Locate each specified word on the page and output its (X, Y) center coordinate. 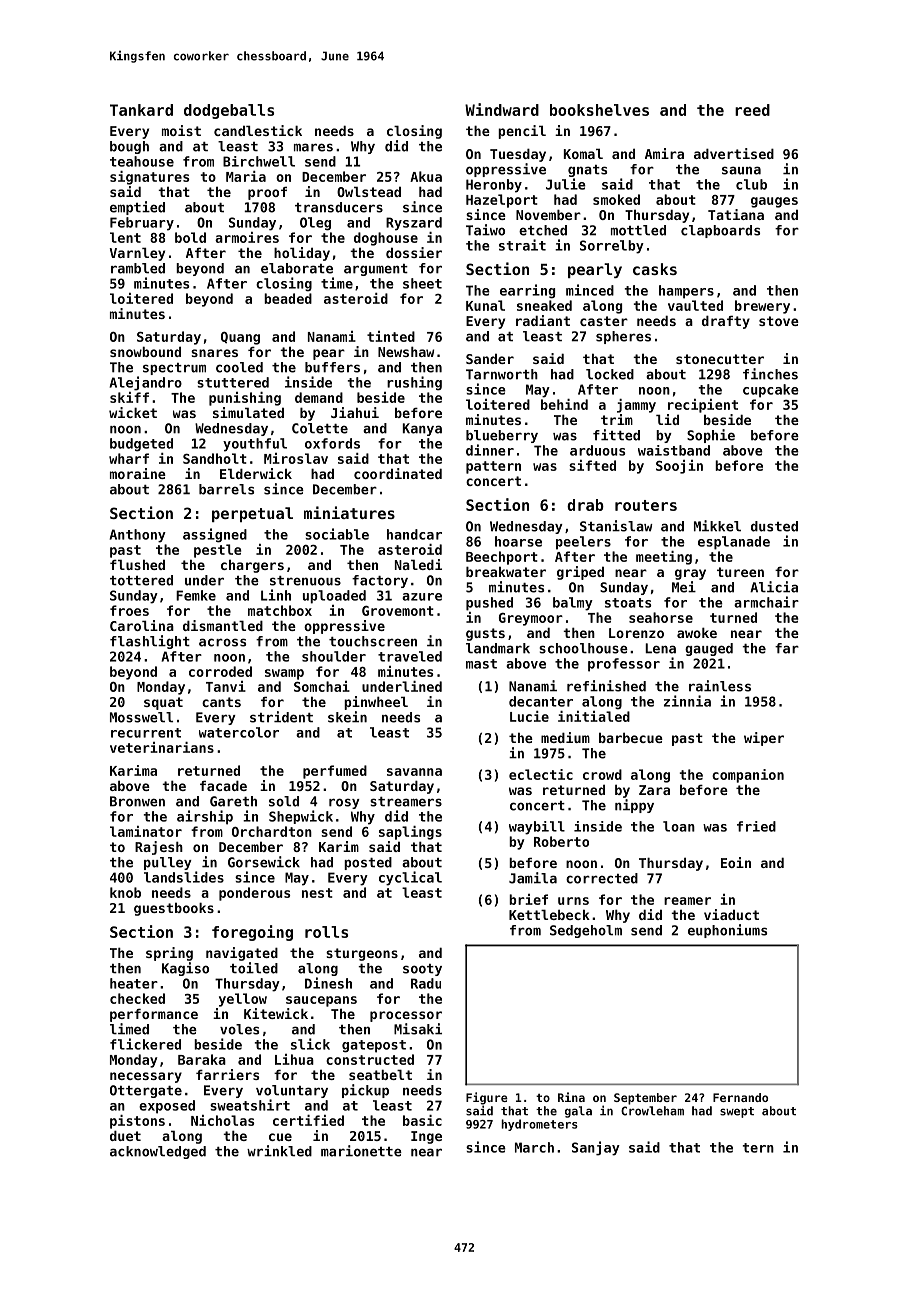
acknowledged (158, 1152)
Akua (426, 176)
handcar (414, 534)
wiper (764, 739)
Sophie (711, 436)
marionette (361, 1151)
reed (752, 110)
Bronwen (137, 801)
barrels (226, 489)
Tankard (141, 110)
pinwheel (376, 703)
